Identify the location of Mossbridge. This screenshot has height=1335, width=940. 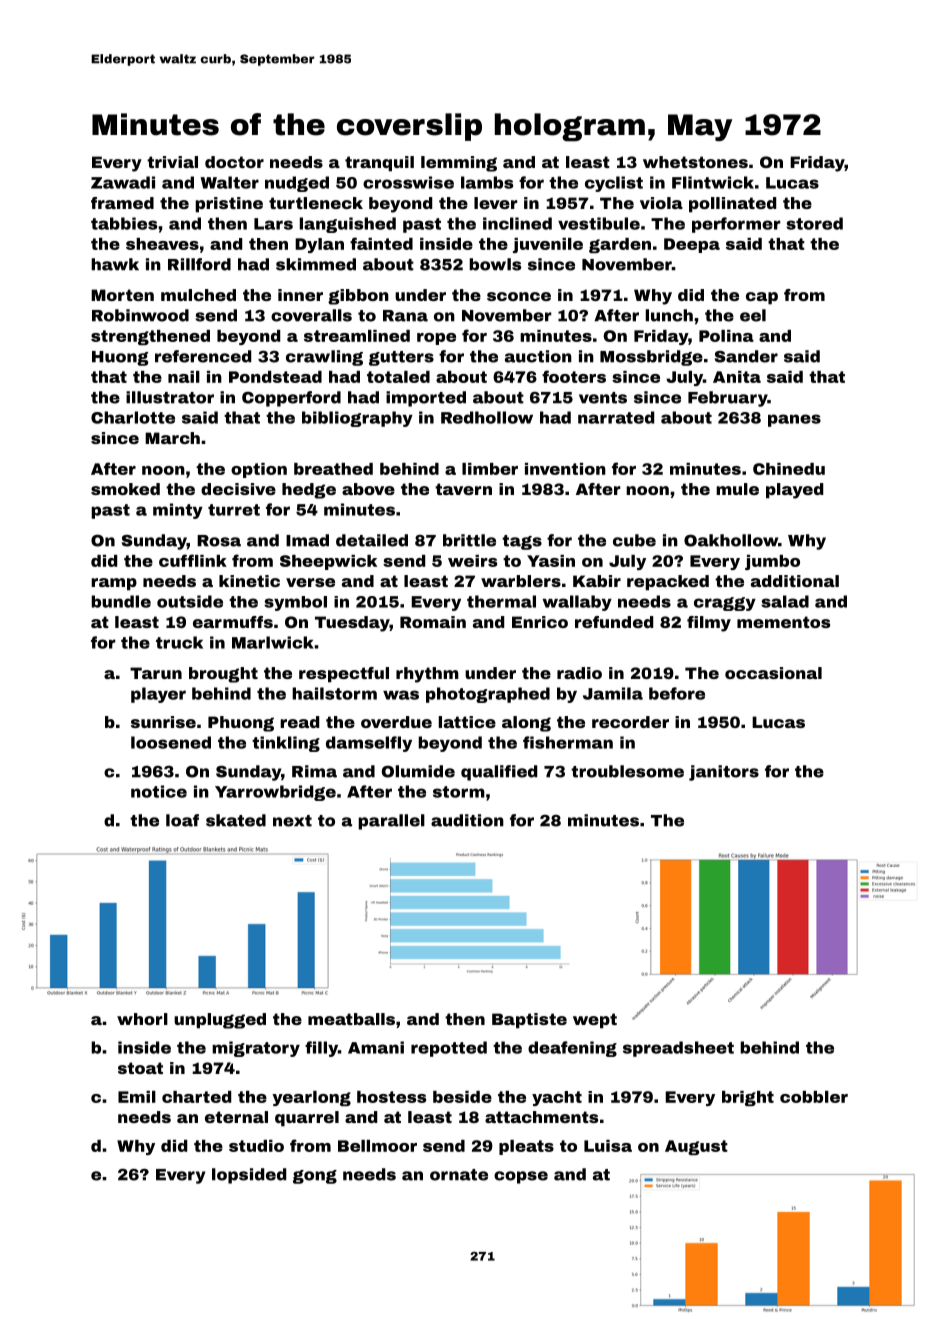
(651, 358).
